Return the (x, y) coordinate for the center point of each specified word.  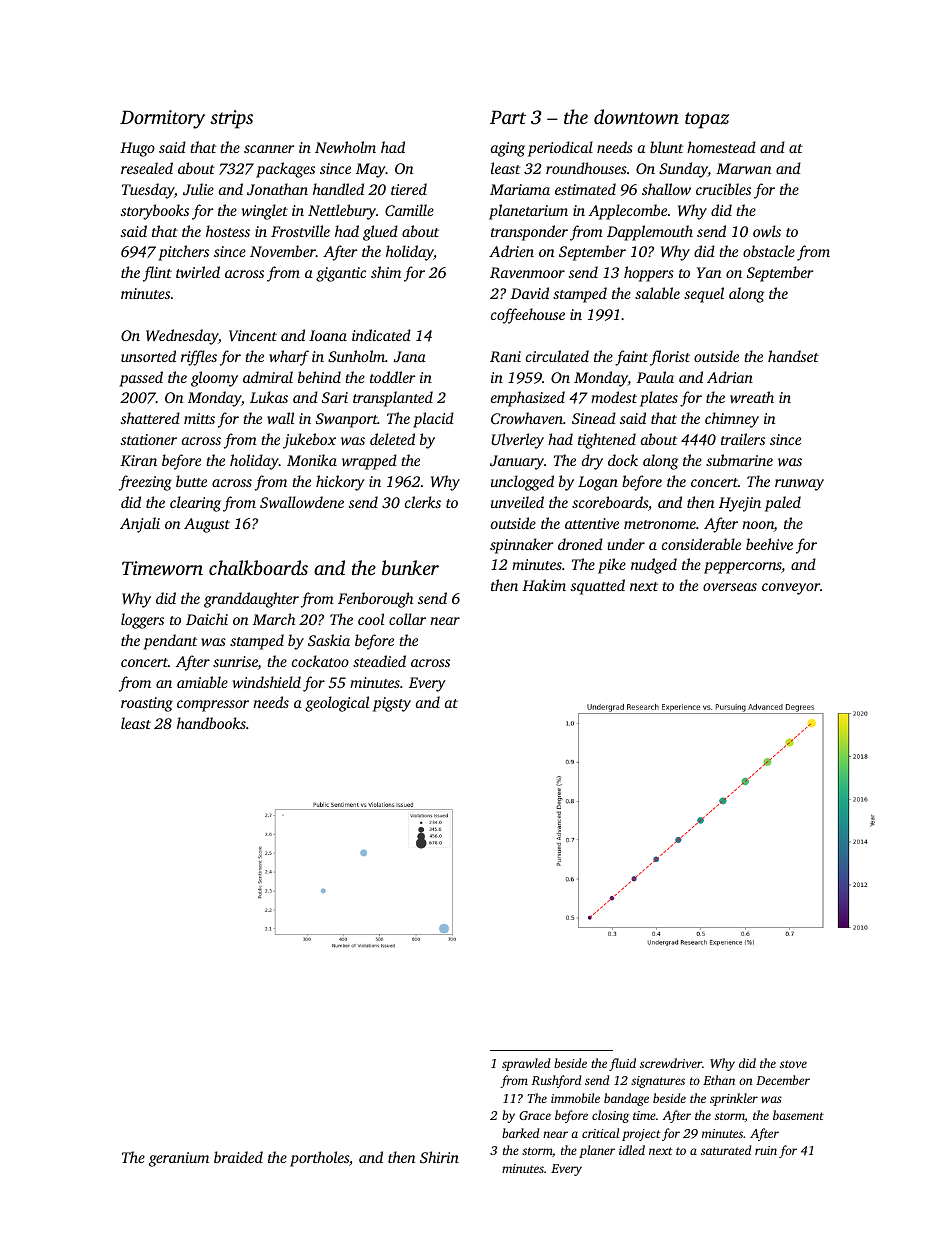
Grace (535, 1115)
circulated (557, 356)
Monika (312, 460)
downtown (636, 117)
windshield (267, 682)
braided (238, 1157)
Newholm (345, 147)
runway (799, 485)
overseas (730, 587)
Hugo (137, 149)
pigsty (392, 704)
